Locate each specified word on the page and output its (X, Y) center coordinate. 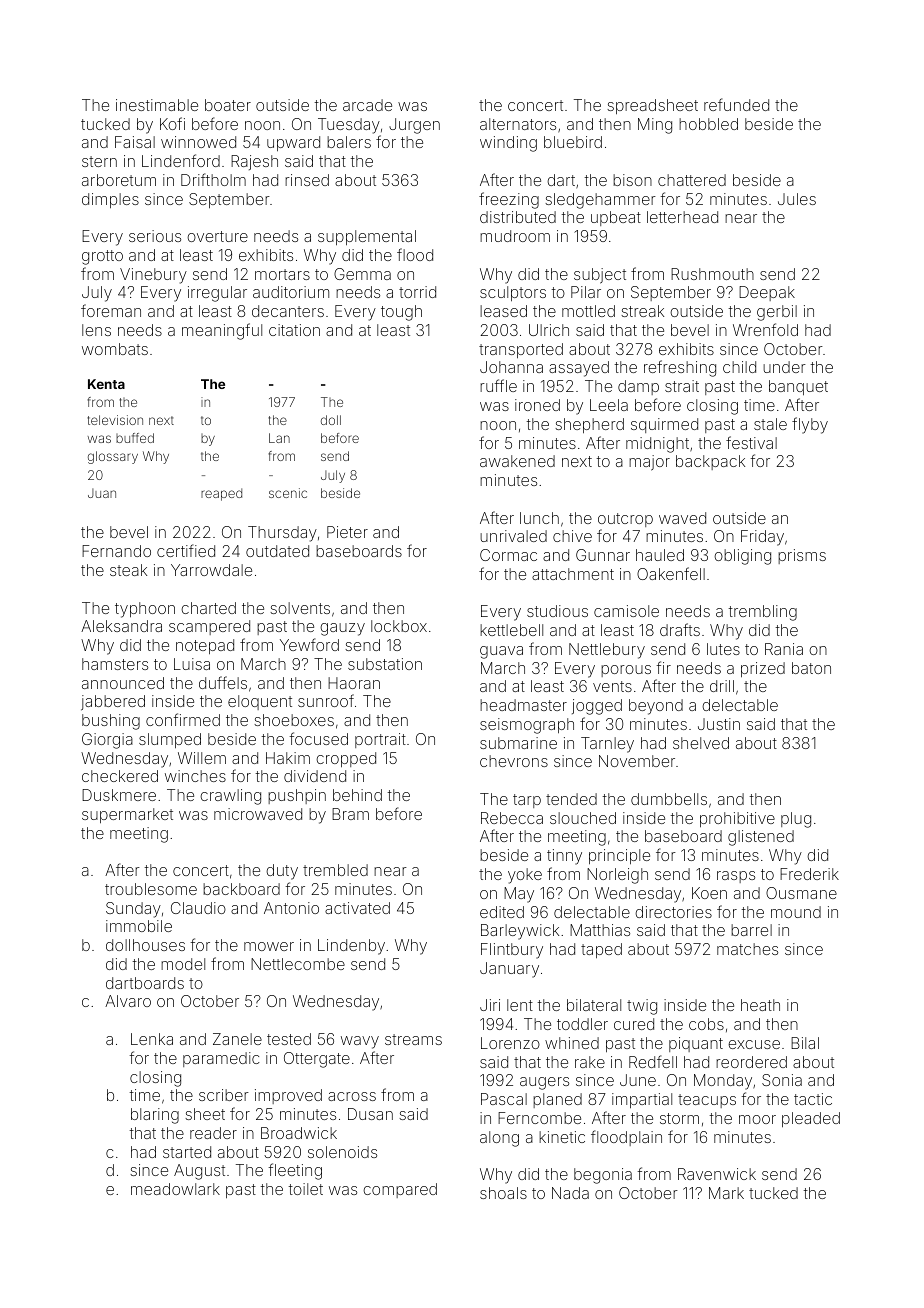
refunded (736, 104)
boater (228, 105)
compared (400, 1190)
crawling (230, 797)
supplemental (367, 237)
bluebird (573, 142)
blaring (155, 1116)
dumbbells (669, 799)
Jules (797, 199)
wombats (115, 349)
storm (679, 1118)
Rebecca (512, 818)
